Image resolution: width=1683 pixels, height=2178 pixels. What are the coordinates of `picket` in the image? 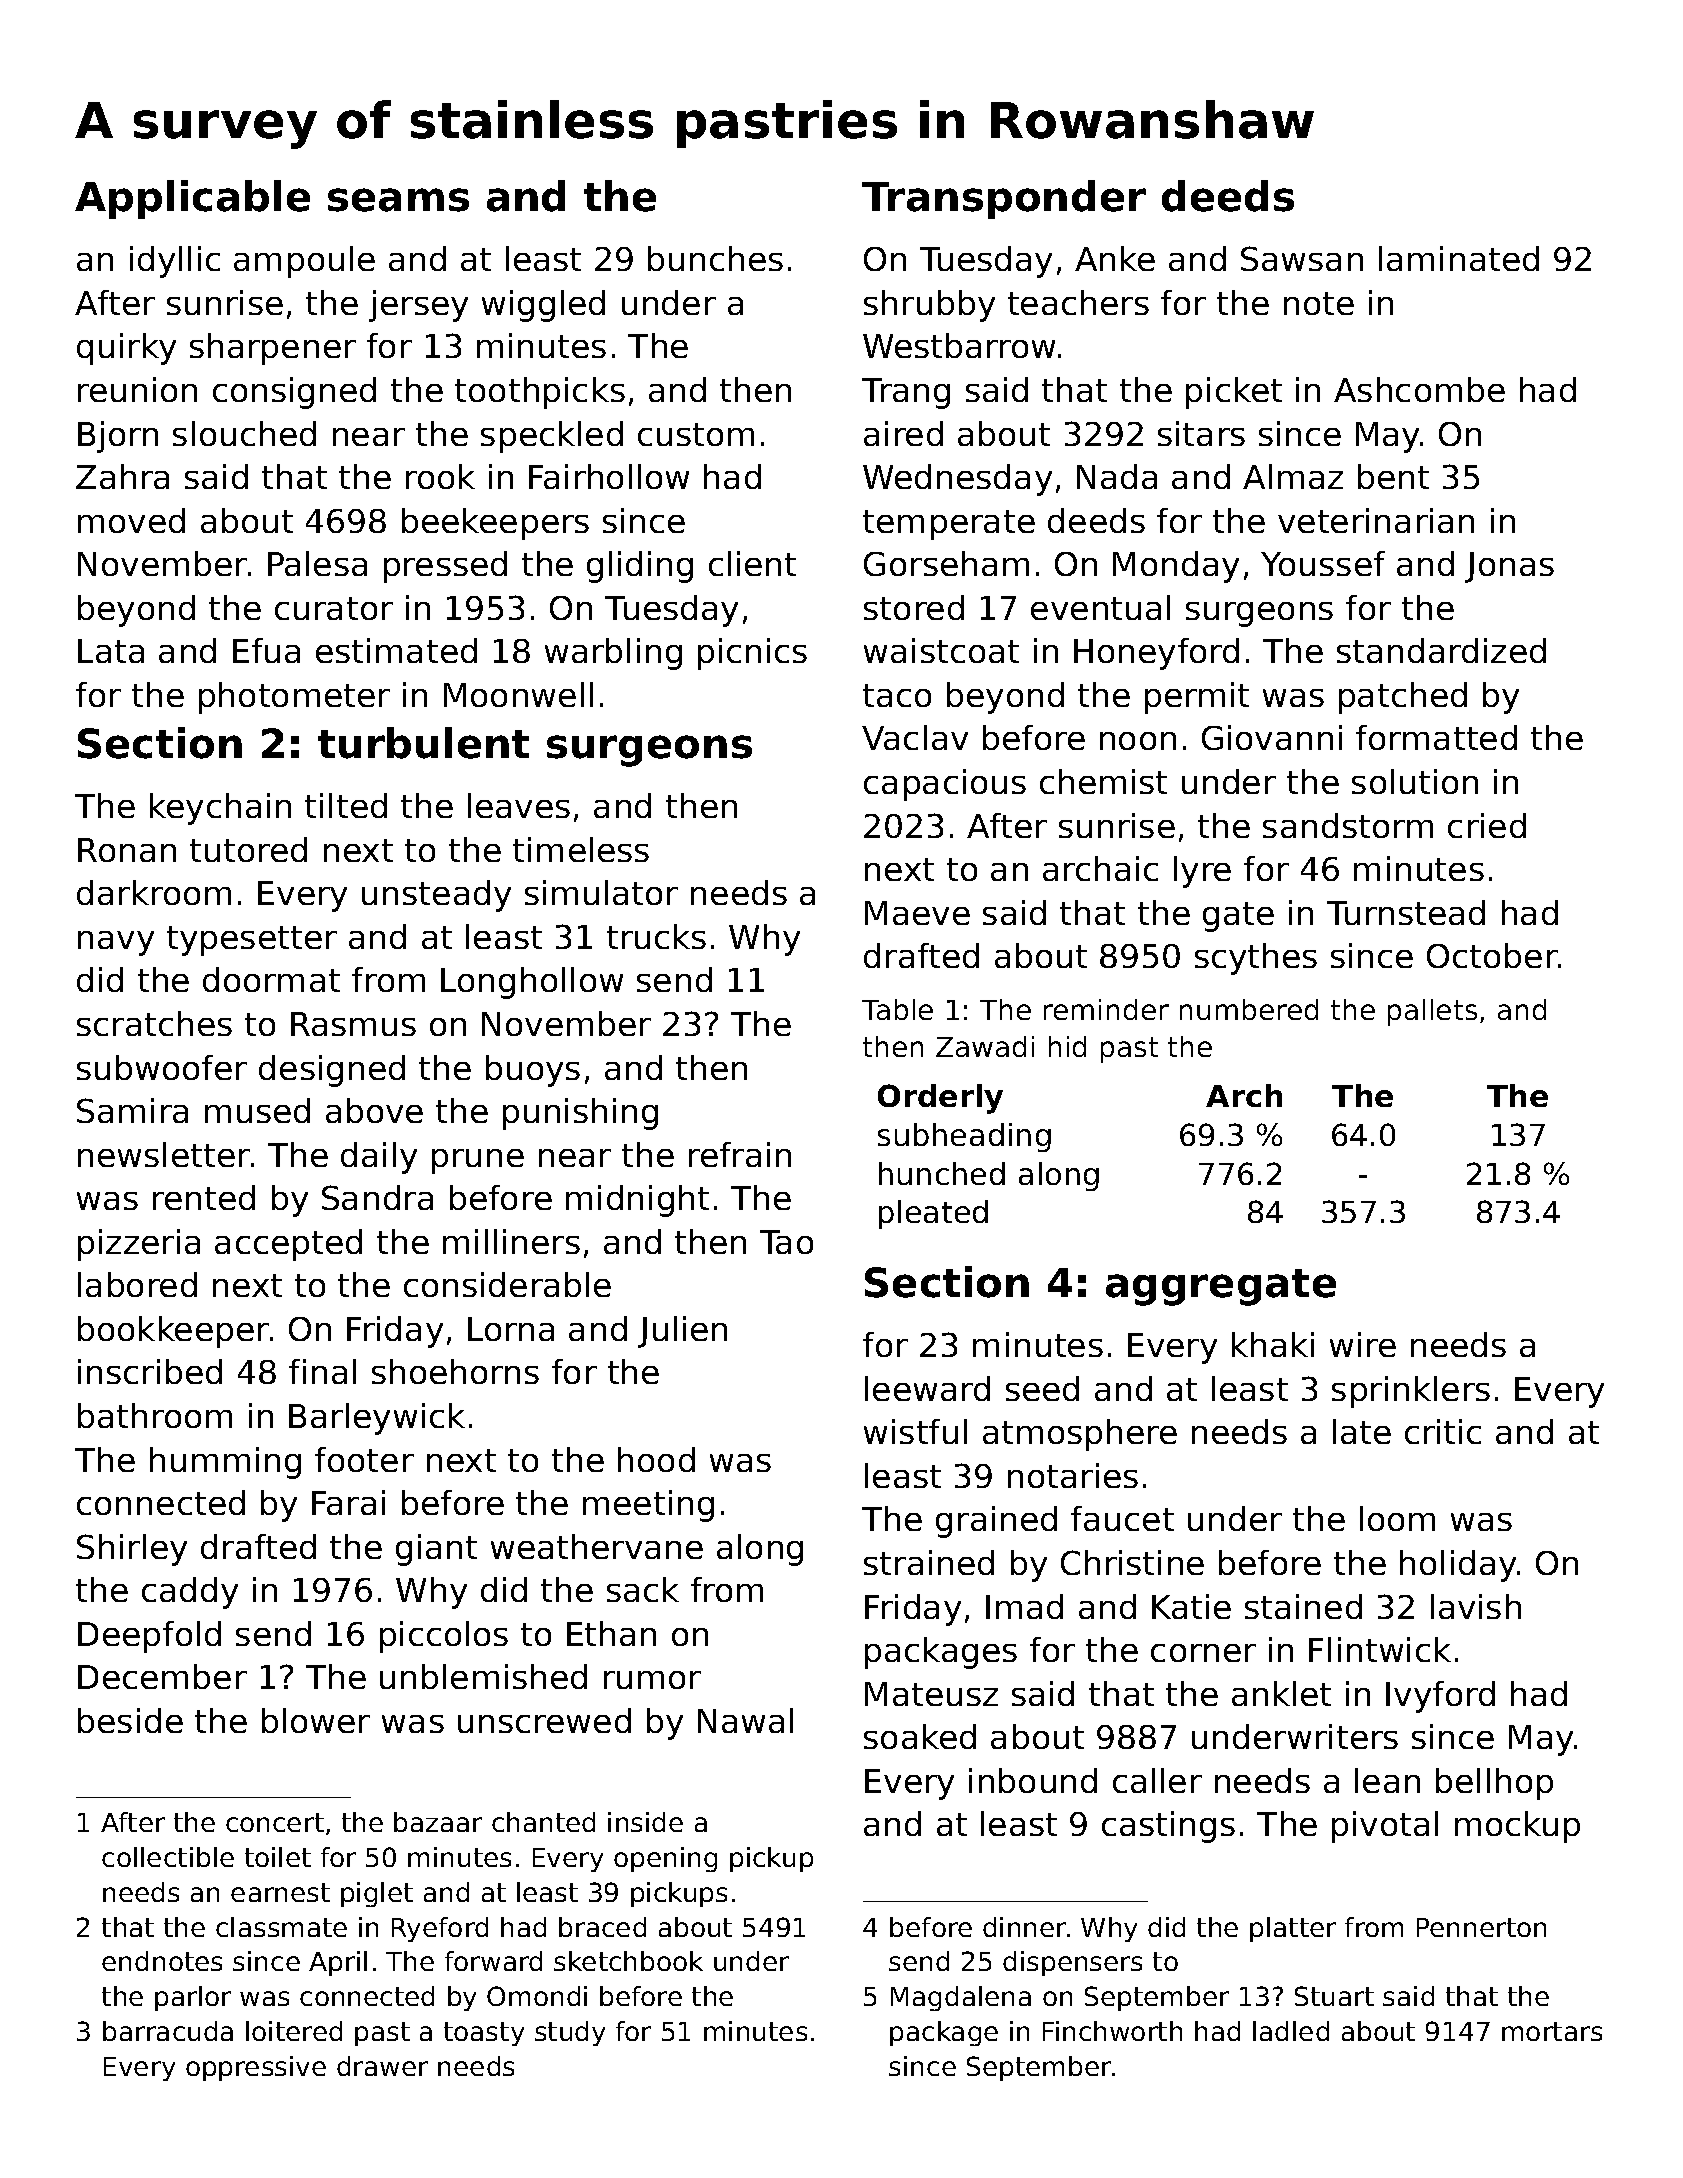 It's located at (1234, 393).
